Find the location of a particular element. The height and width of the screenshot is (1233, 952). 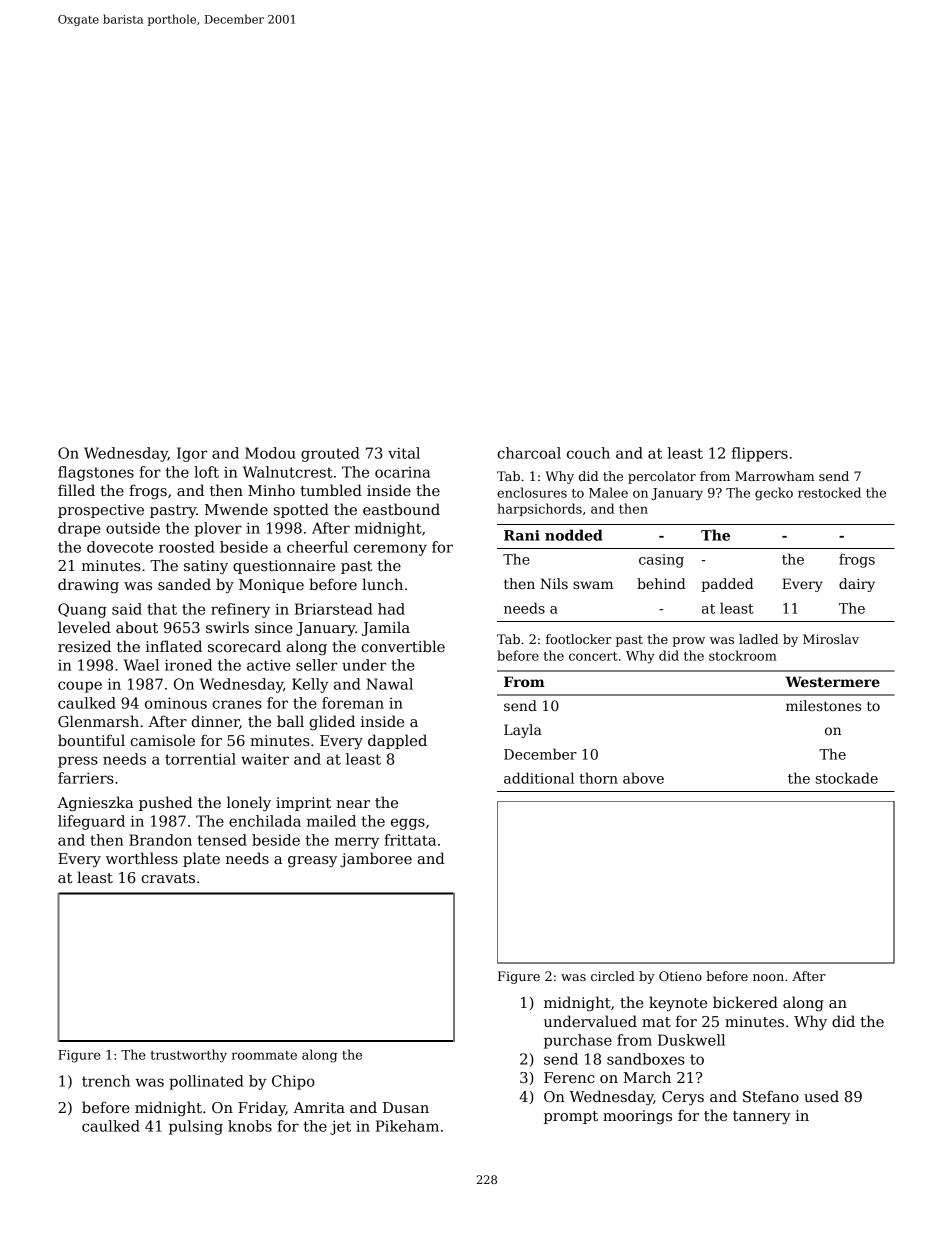

flippers is located at coordinates (760, 454).
